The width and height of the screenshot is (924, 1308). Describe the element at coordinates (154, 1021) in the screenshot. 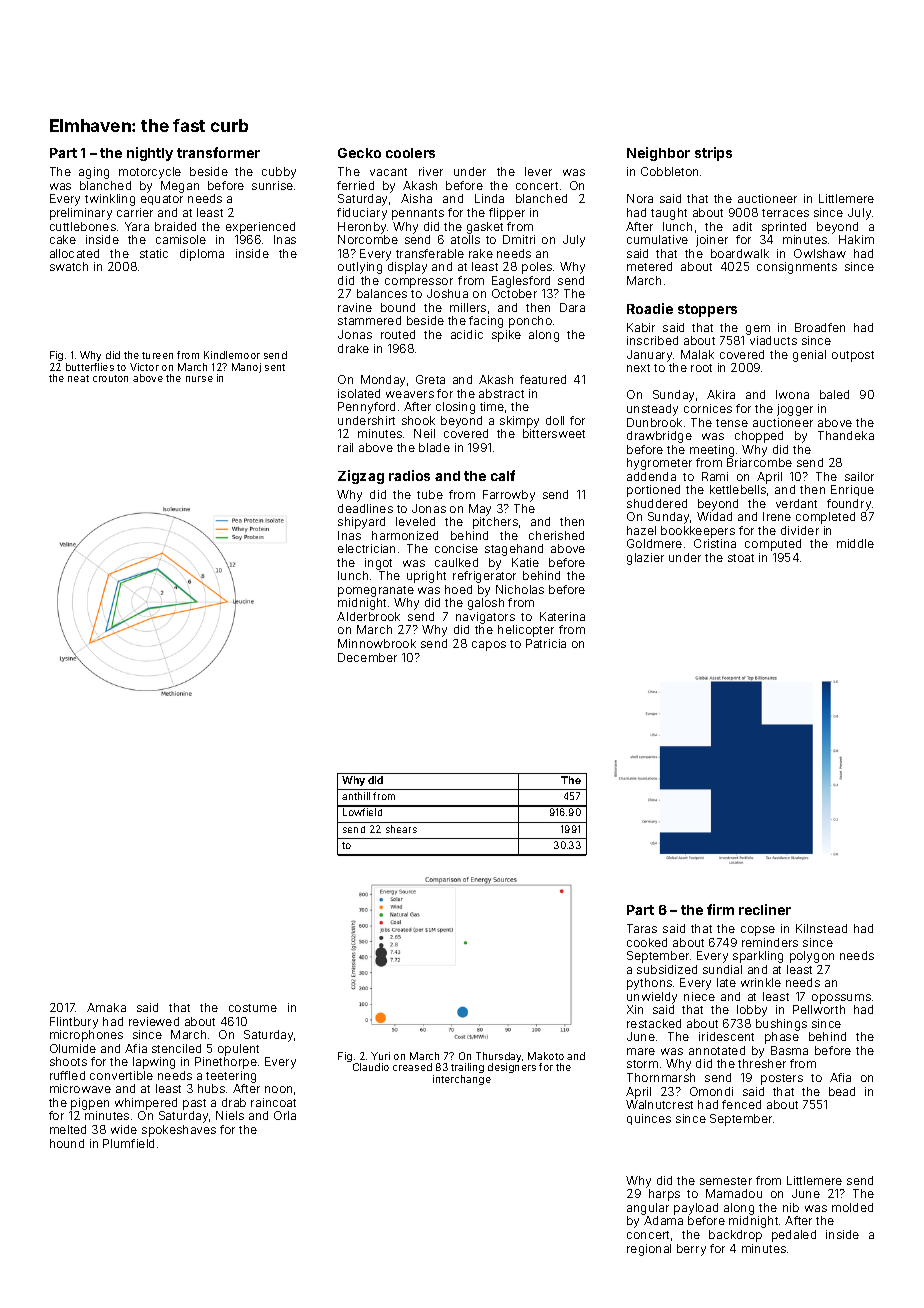

I see `reviewed` at that location.
